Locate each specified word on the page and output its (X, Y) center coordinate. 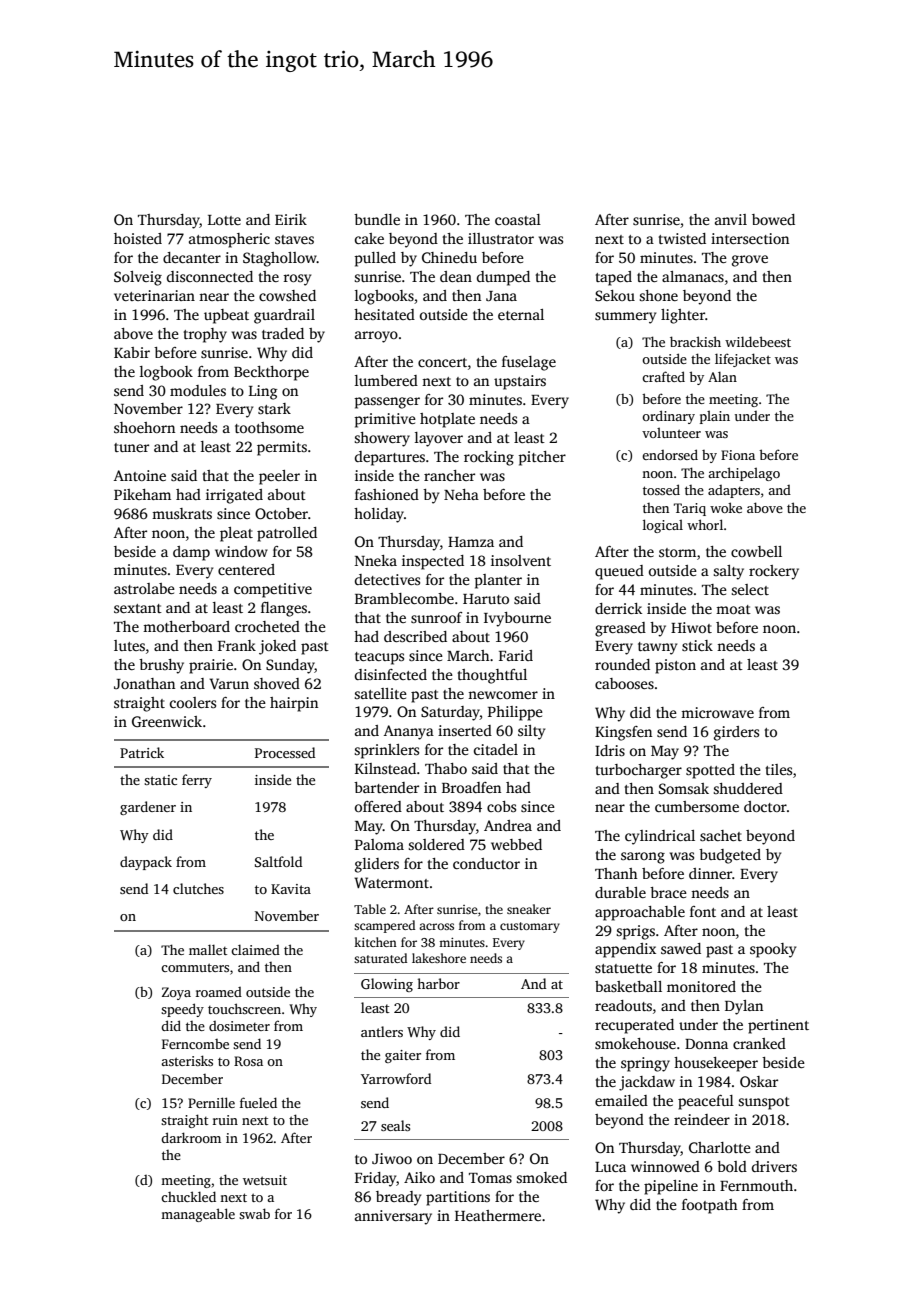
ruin (225, 1120)
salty (729, 572)
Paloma (379, 844)
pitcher (542, 458)
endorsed (670, 454)
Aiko (419, 1177)
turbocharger (639, 771)
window (241, 551)
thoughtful (492, 676)
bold (732, 1166)
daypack (146, 863)
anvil (731, 219)
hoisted (138, 238)
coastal (518, 219)
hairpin (294, 704)
